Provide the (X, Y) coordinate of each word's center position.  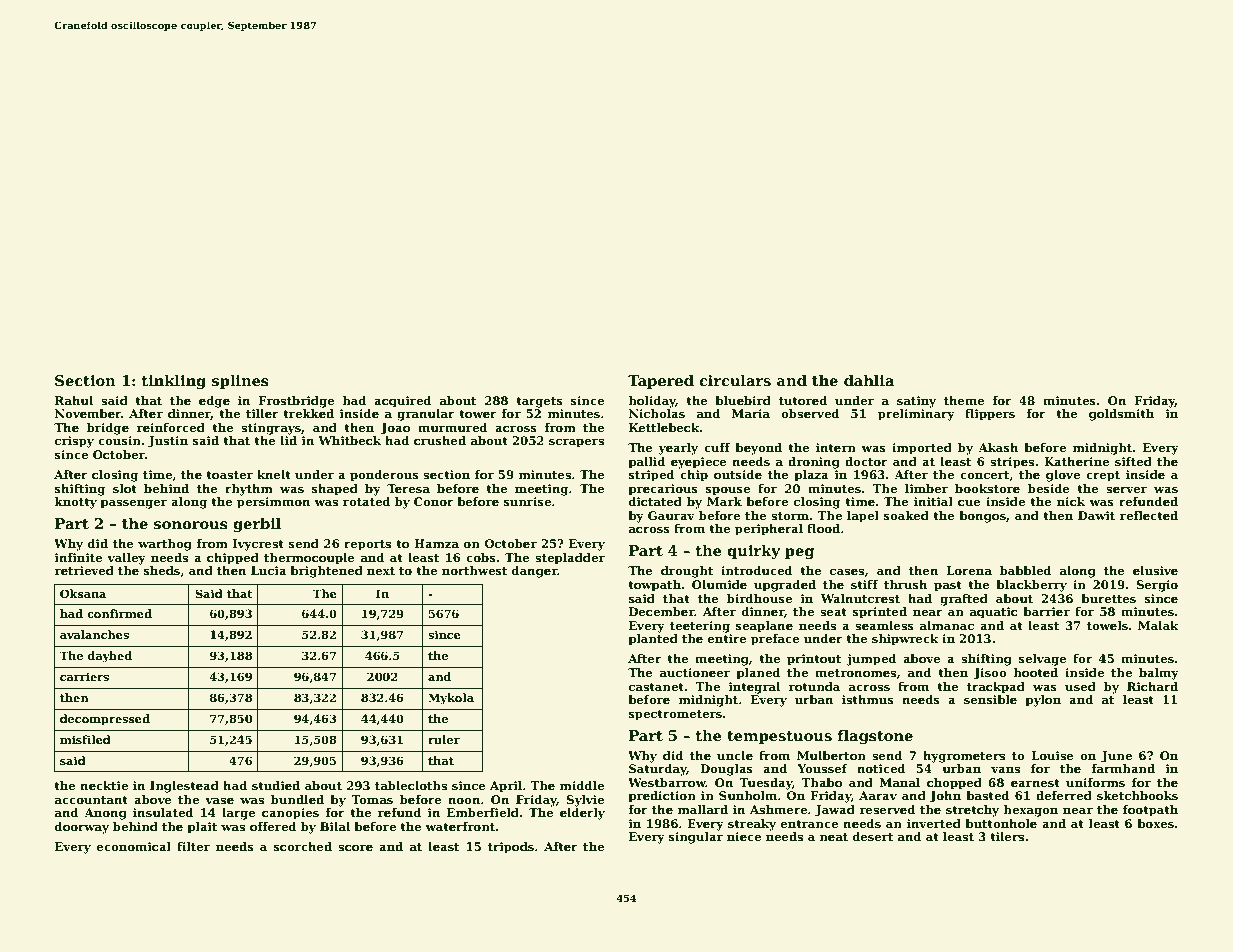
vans (1005, 770)
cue (969, 503)
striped (651, 476)
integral (754, 688)
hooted (1036, 672)
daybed (110, 657)
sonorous (191, 525)
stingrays (271, 429)
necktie (104, 785)
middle (582, 785)
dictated (655, 501)
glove (1063, 476)
